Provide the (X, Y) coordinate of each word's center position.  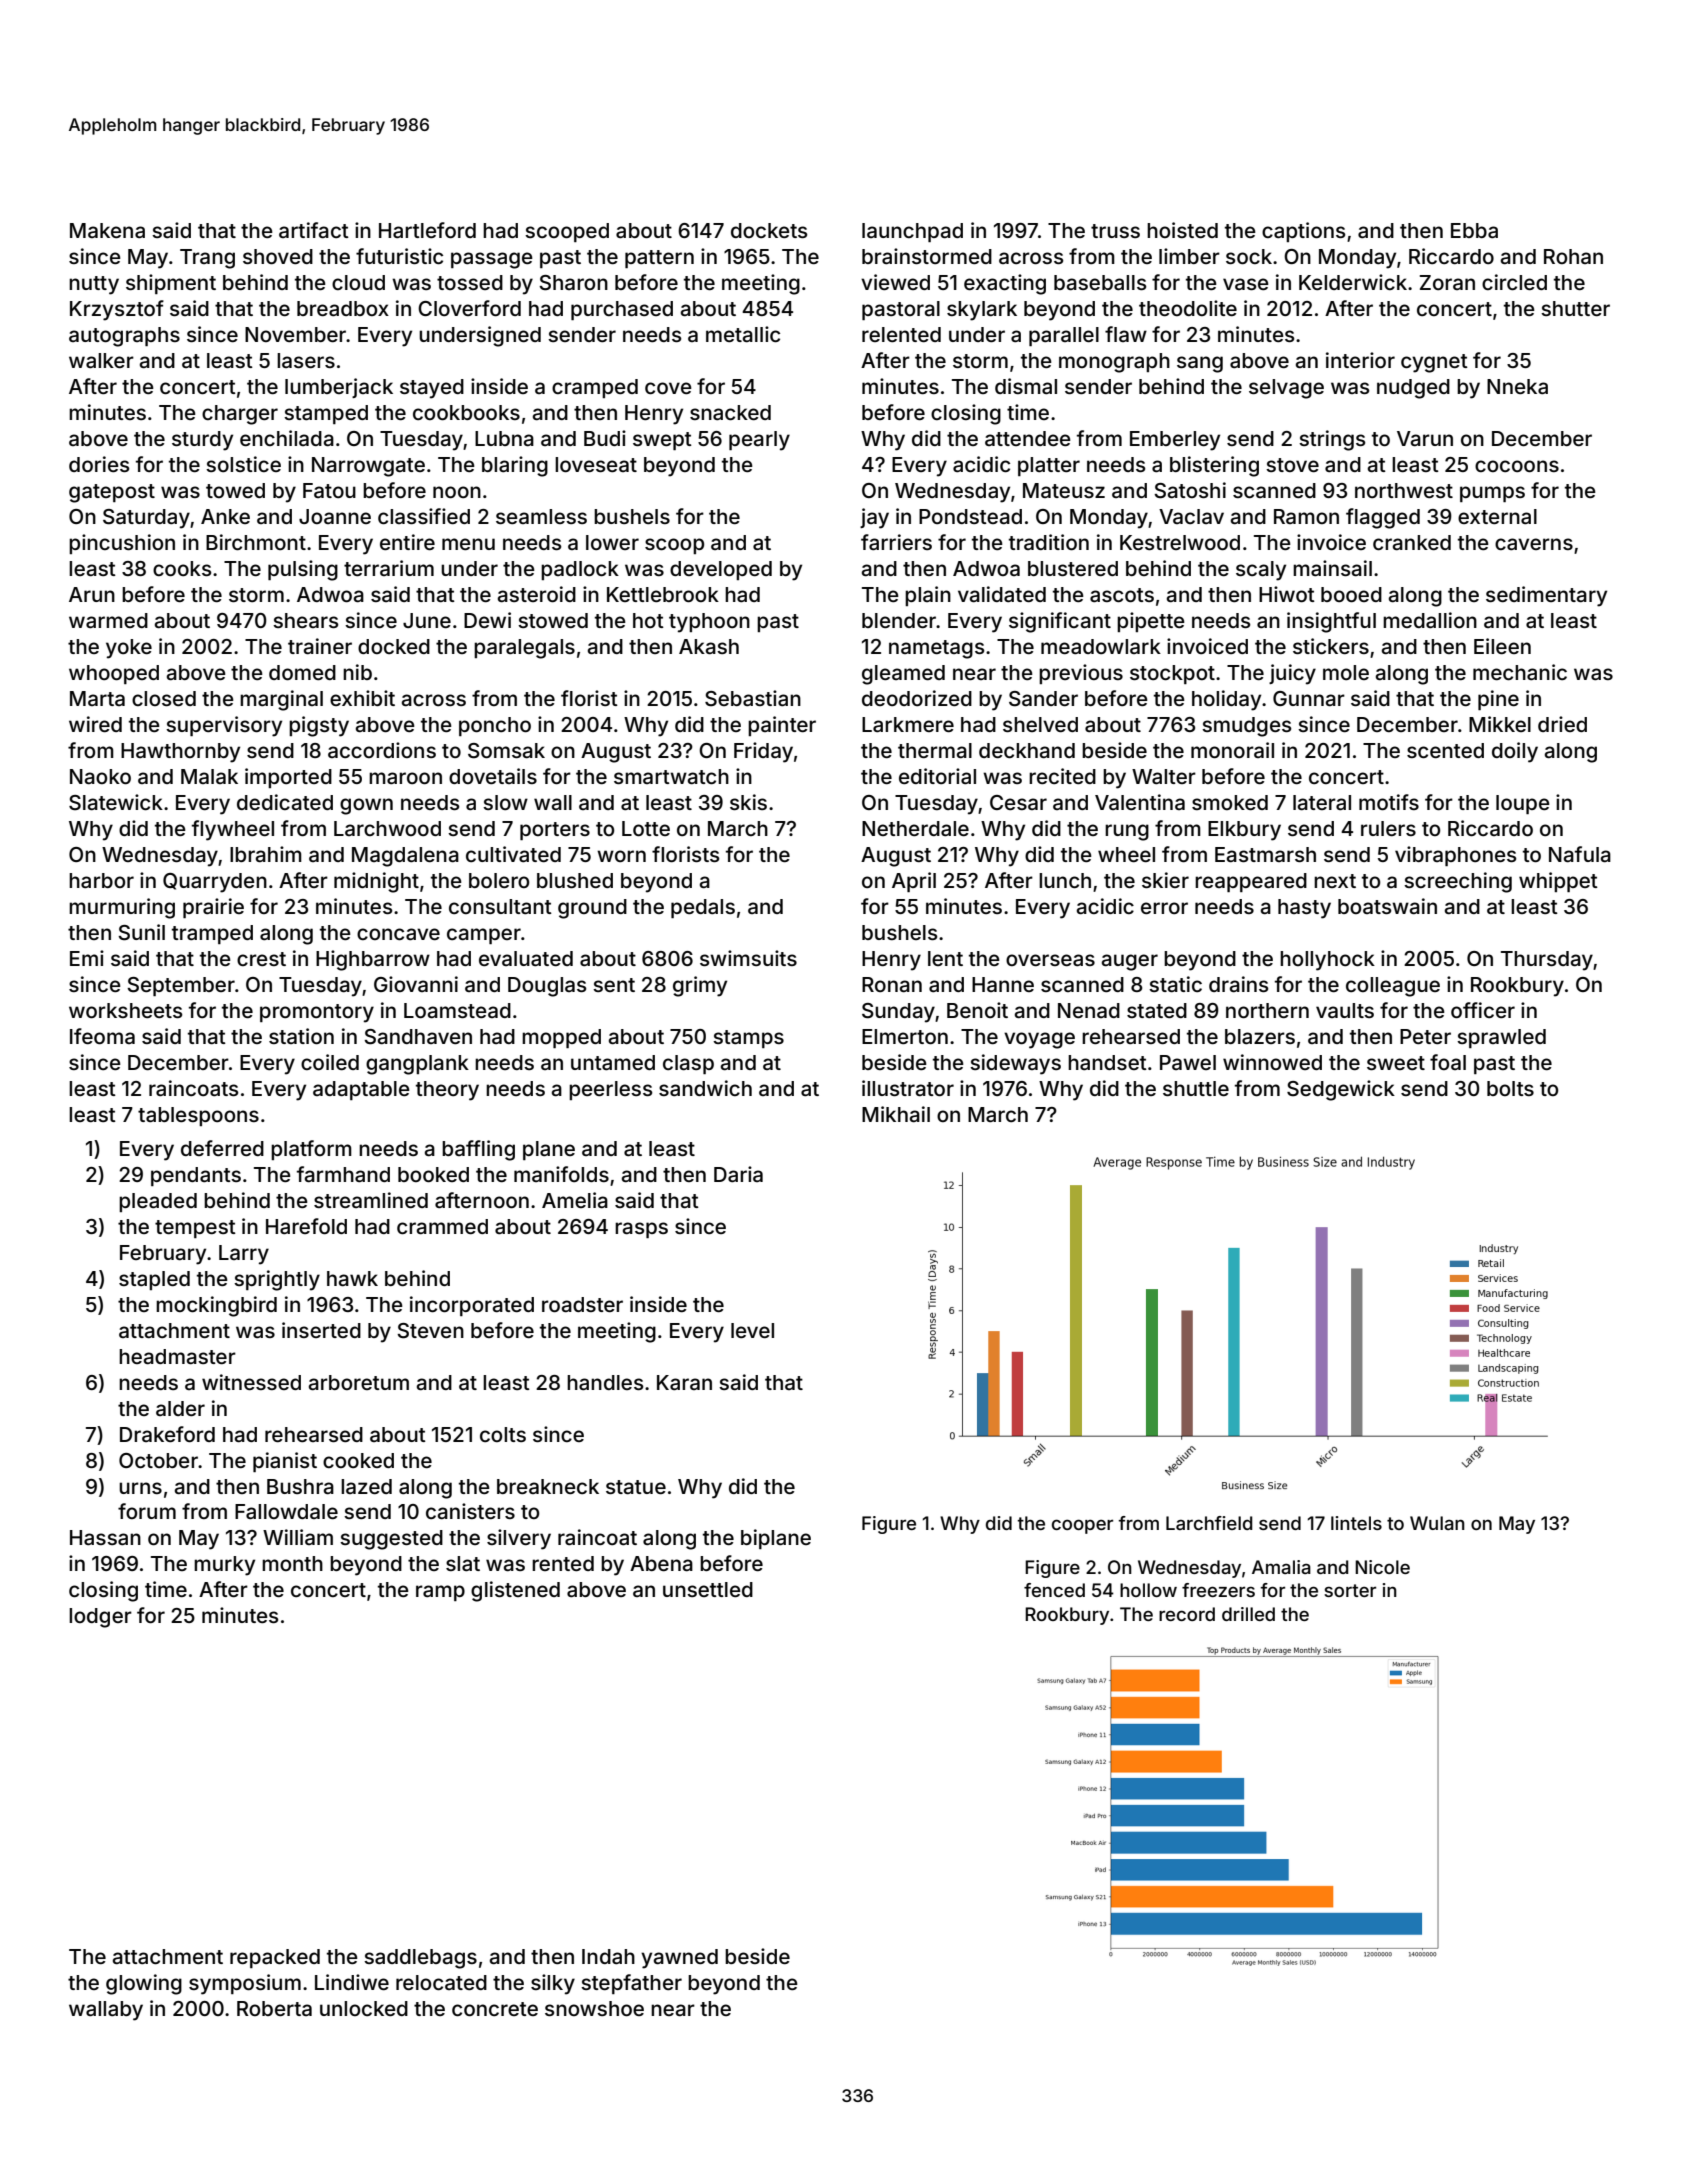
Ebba (1474, 230)
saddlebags (420, 1959)
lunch (1065, 880)
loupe (1523, 804)
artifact (314, 230)
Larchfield (1209, 1523)
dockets (769, 230)
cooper (1082, 1526)
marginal (281, 700)
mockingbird (216, 1306)
